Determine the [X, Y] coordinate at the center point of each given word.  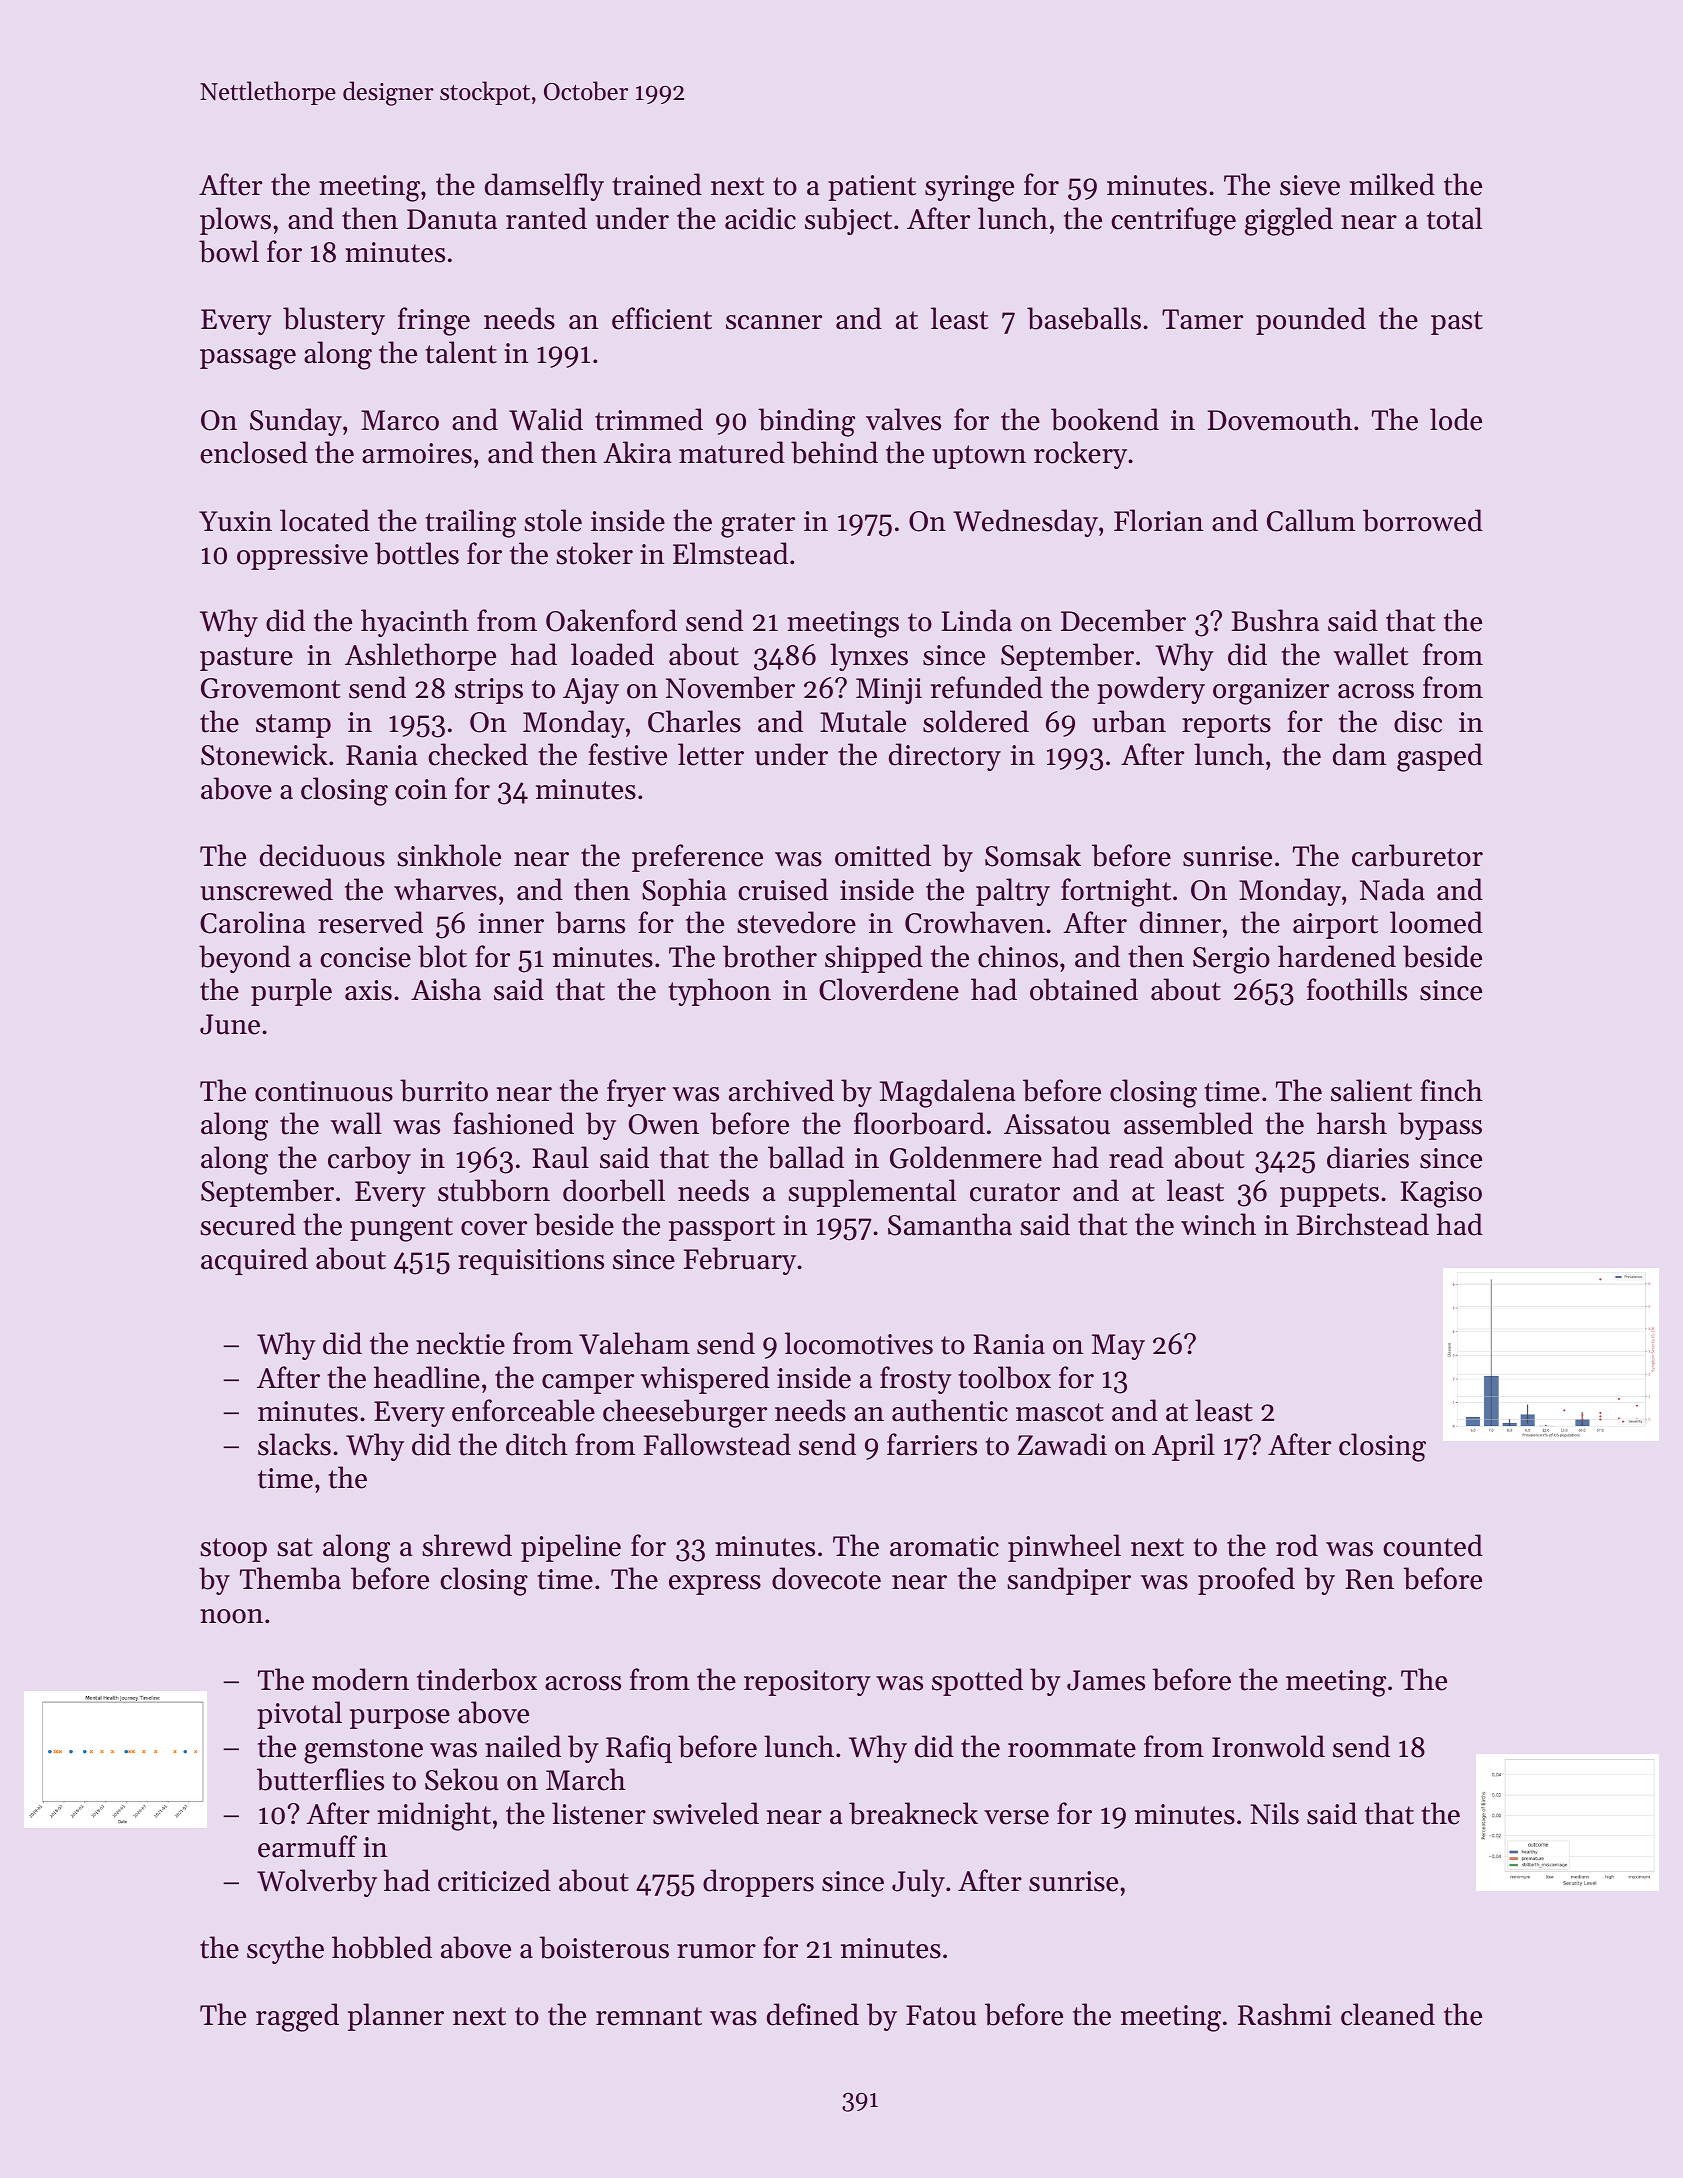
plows [235, 221]
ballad [806, 1157]
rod [1297, 1545]
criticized [494, 1880]
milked [1392, 184]
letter [711, 754]
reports [1226, 726]
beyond [245, 959]
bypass [1440, 1126]
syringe [969, 188]
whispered [705, 1380]
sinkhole [449, 855]
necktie [460, 1343]
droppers [758, 1883]
